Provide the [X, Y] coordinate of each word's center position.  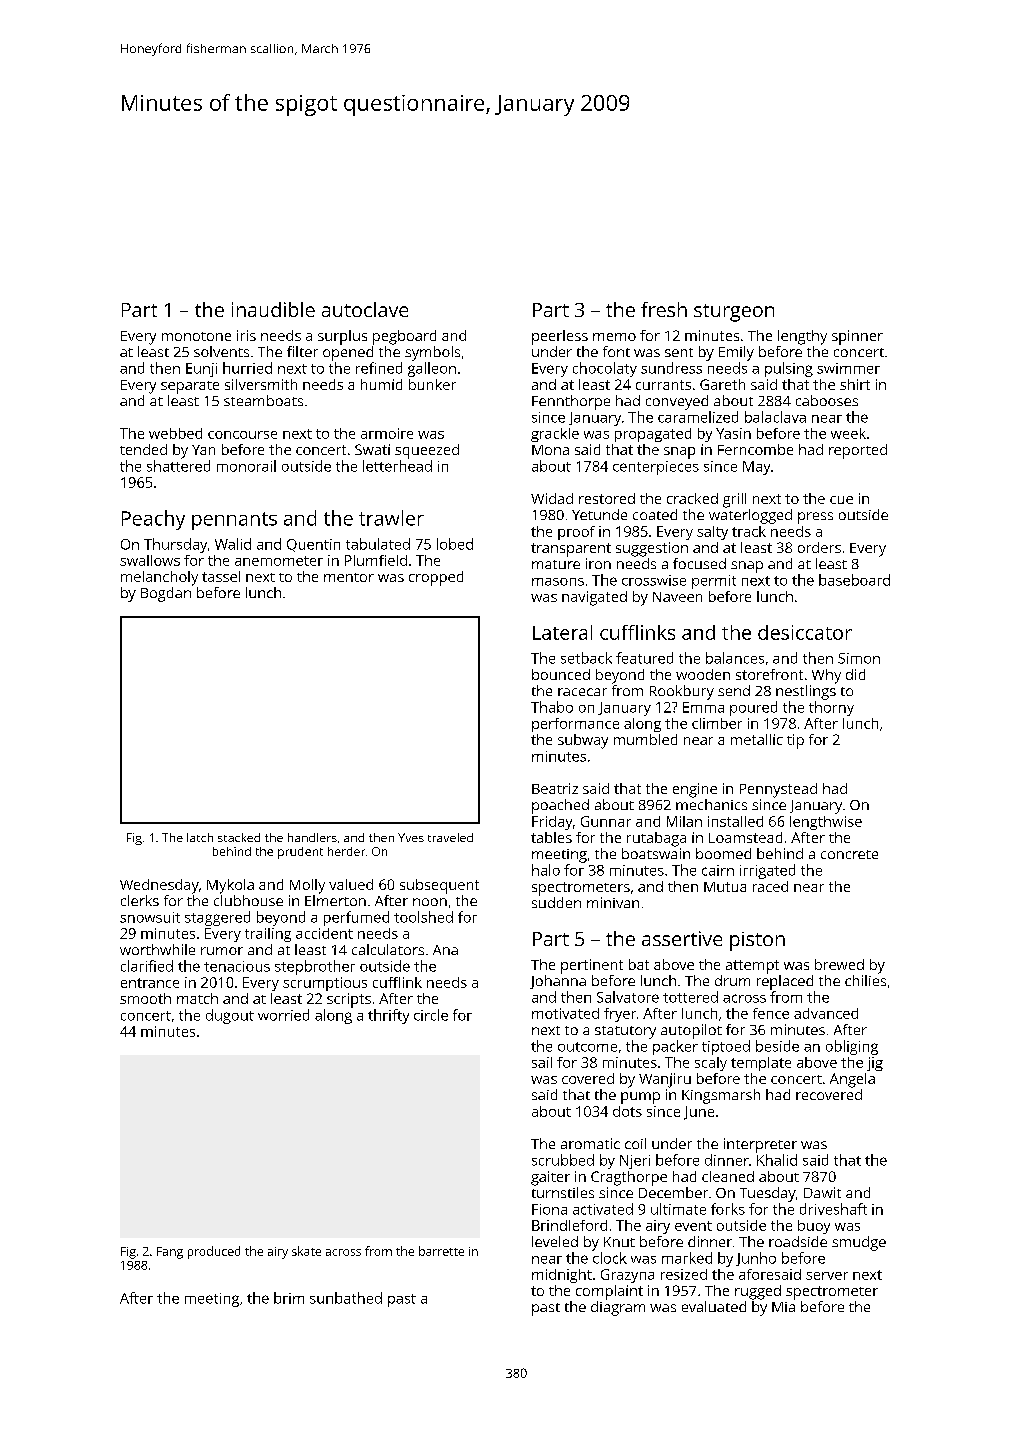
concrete [849, 854]
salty [712, 533]
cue [841, 500]
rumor [222, 951]
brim [289, 1298]
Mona [550, 450]
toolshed [423, 917]
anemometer [279, 561]
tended [143, 449]
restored [607, 498]
